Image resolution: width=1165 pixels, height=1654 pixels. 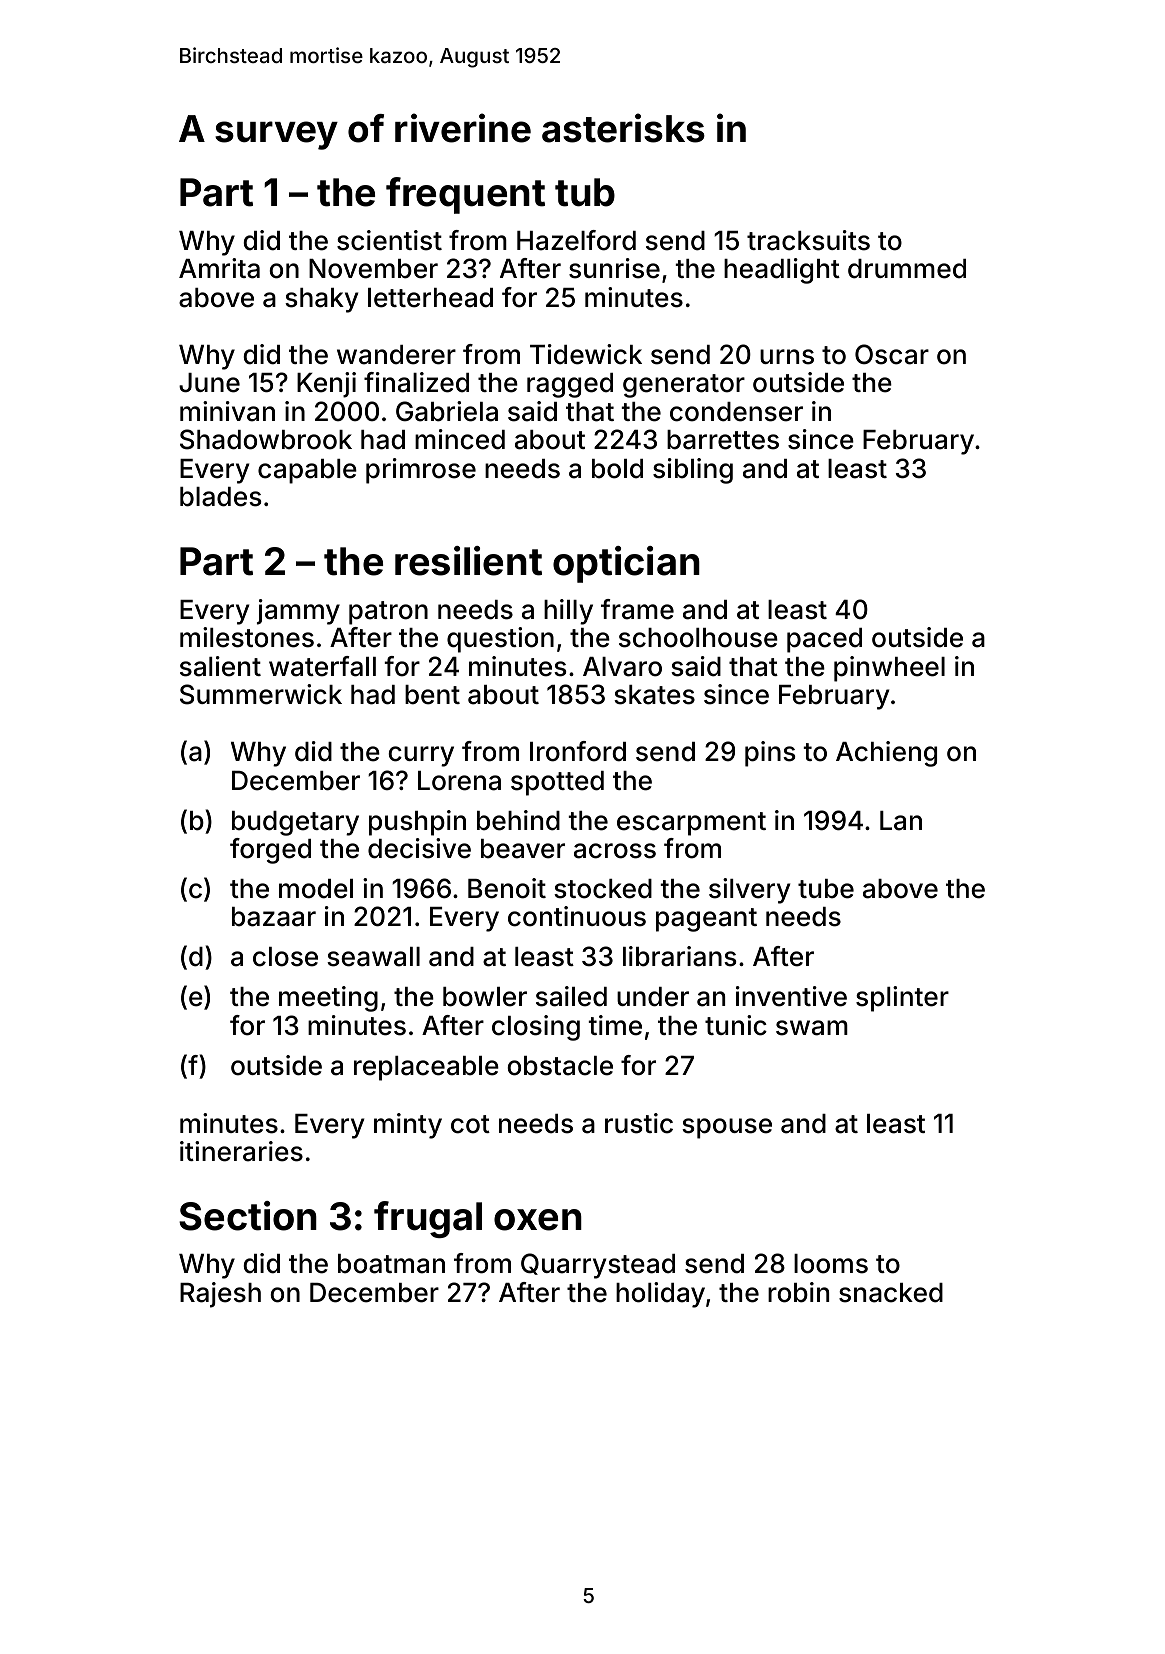 I want to click on Rajesh, so click(x=220, y=1295).
